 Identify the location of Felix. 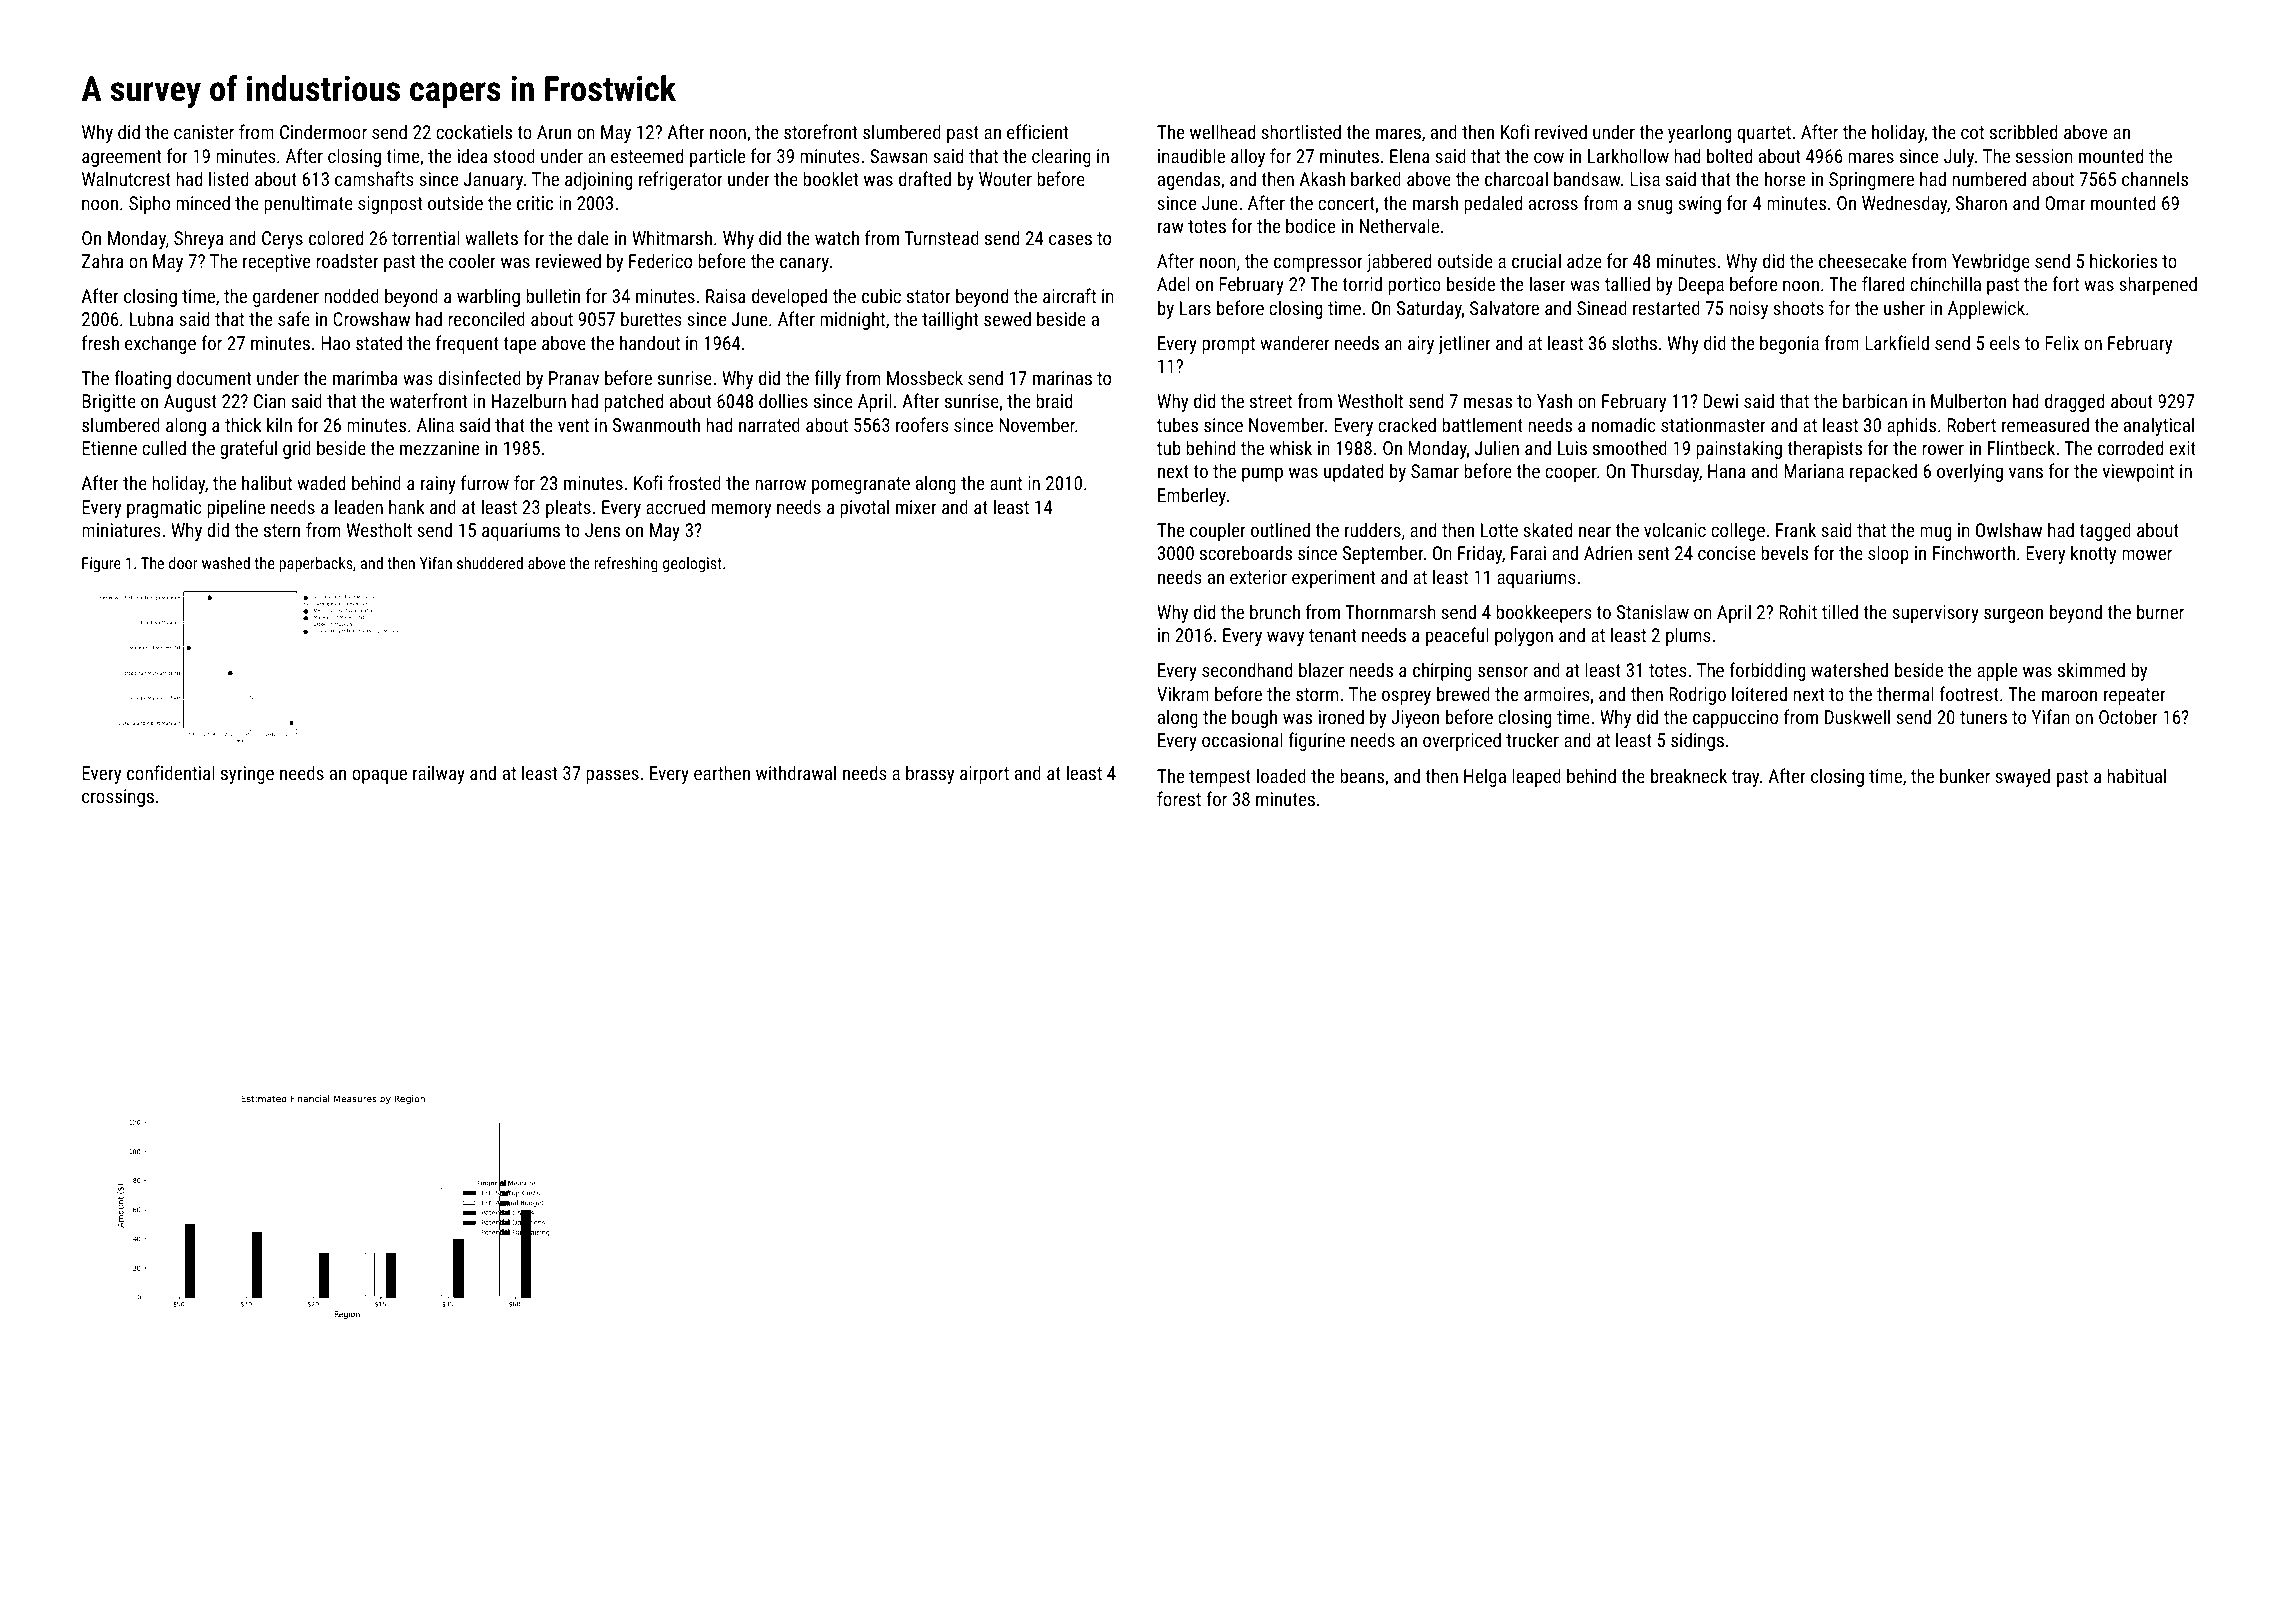
(2062, 342).
